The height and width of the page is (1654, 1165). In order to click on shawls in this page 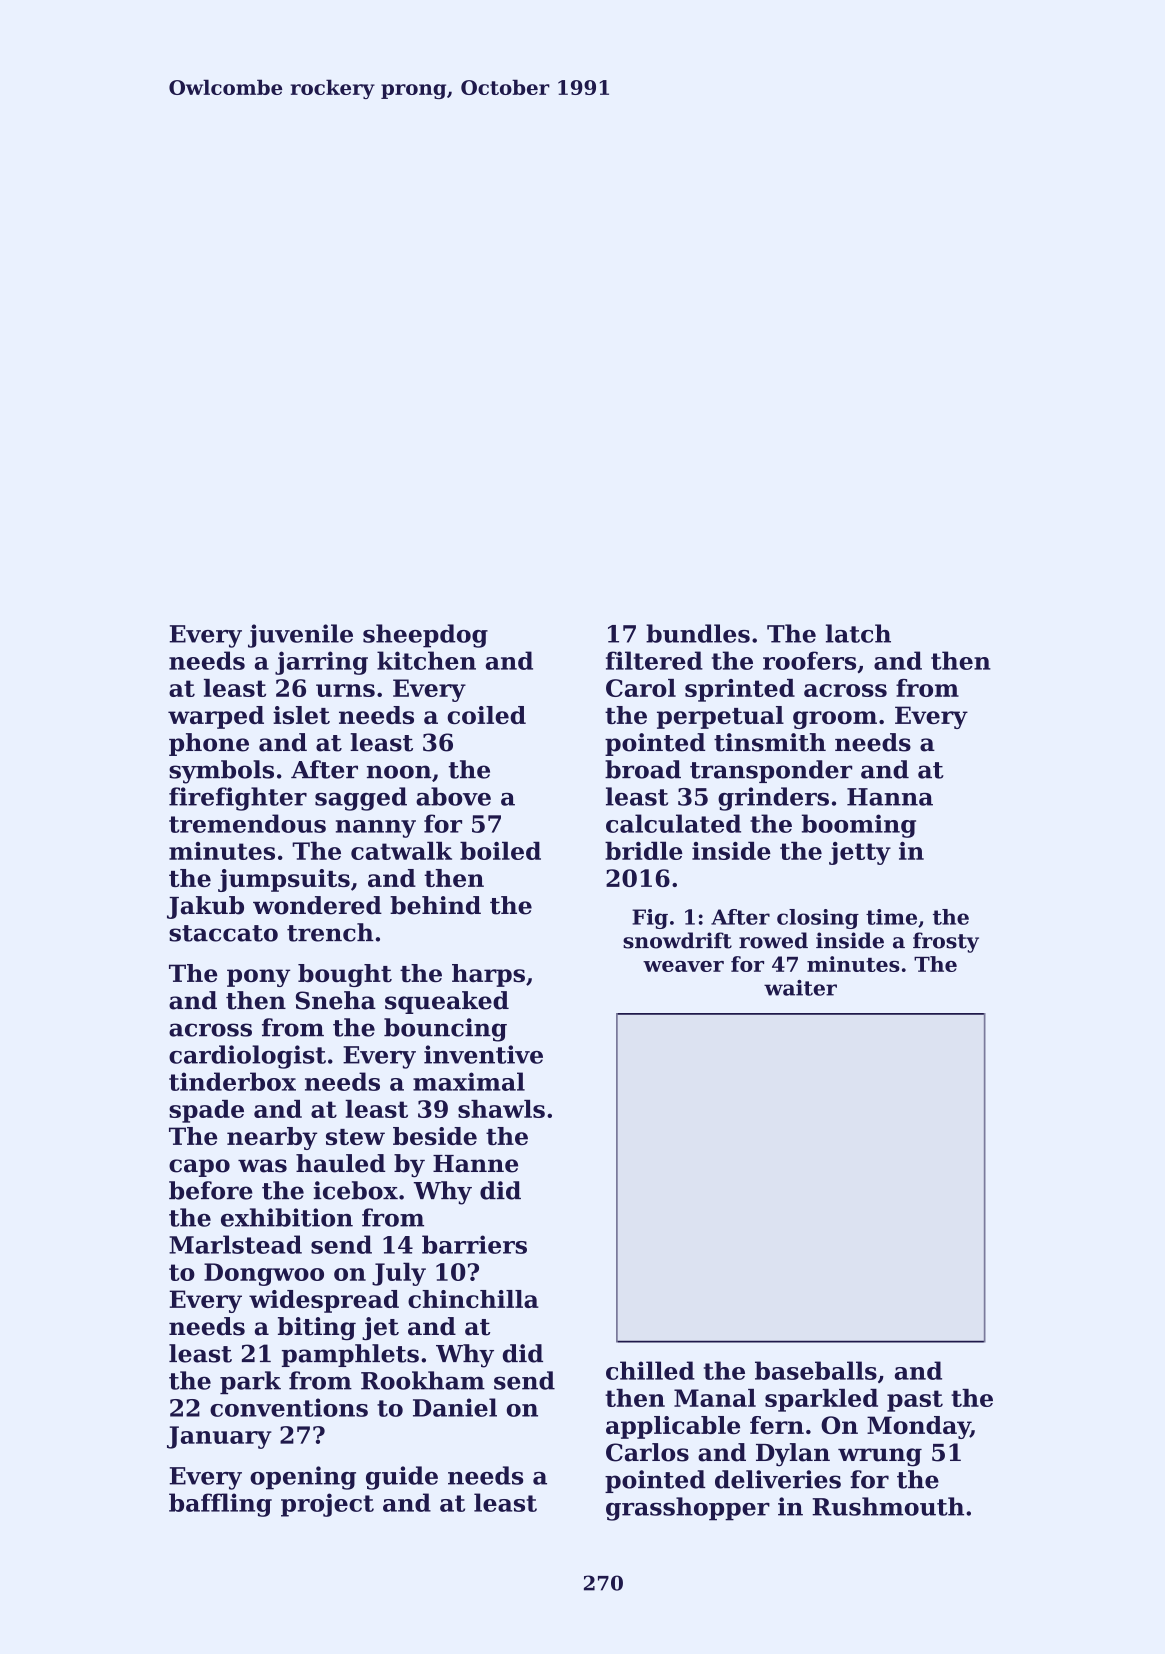, I will do `click(501, 1109)`.
